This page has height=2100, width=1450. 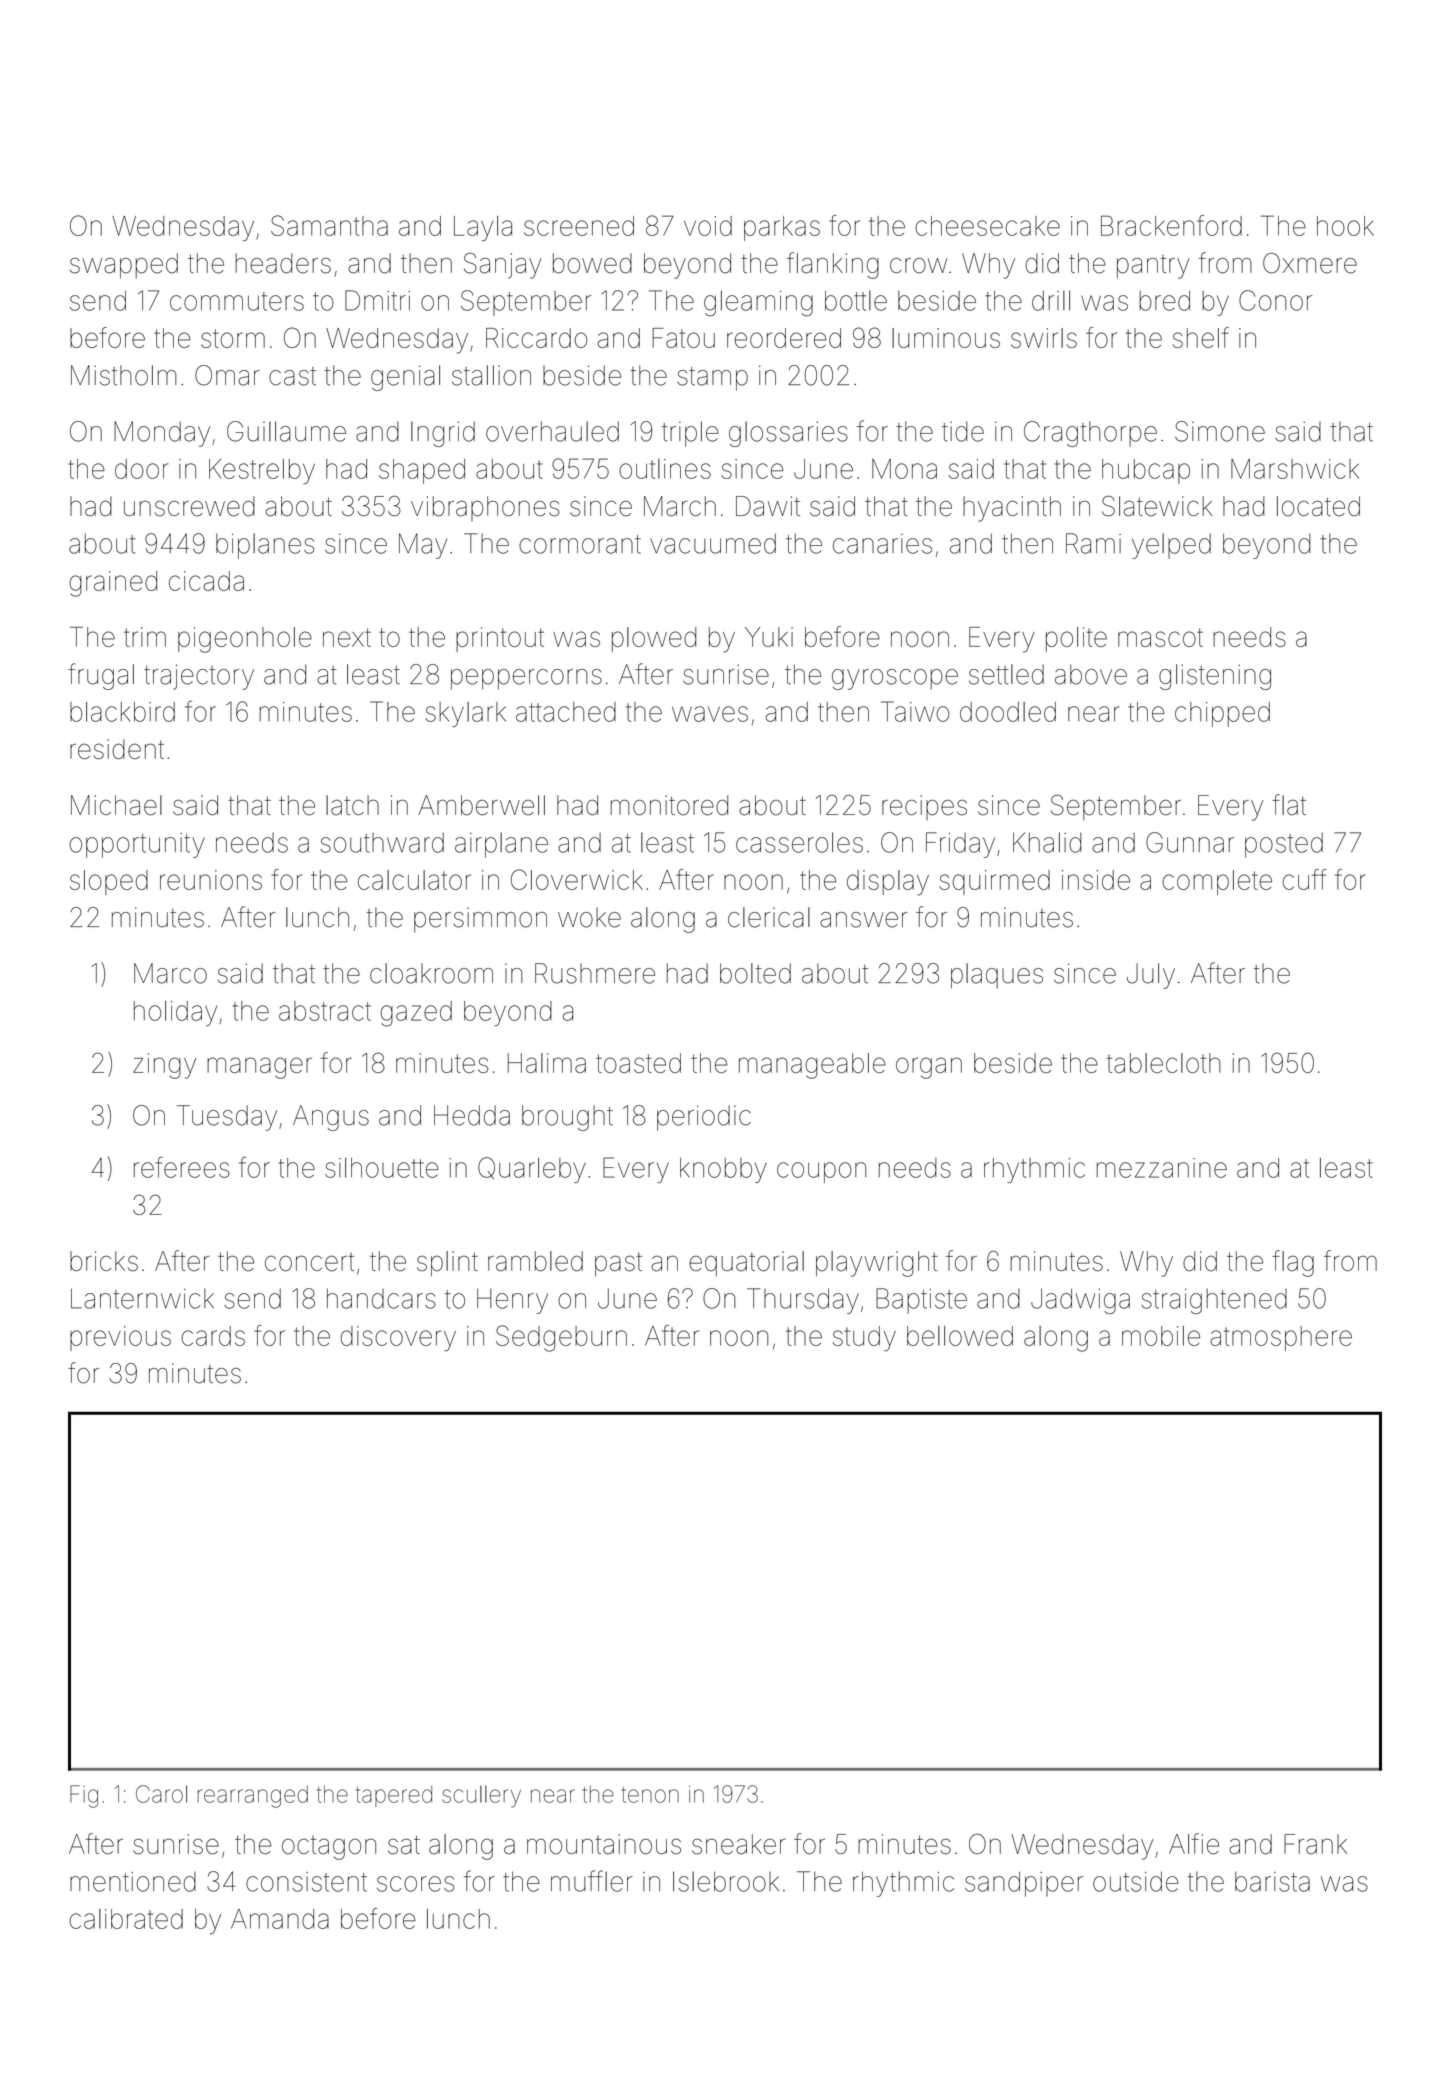 I want to click on swapped, so click(x=124, y=266).
